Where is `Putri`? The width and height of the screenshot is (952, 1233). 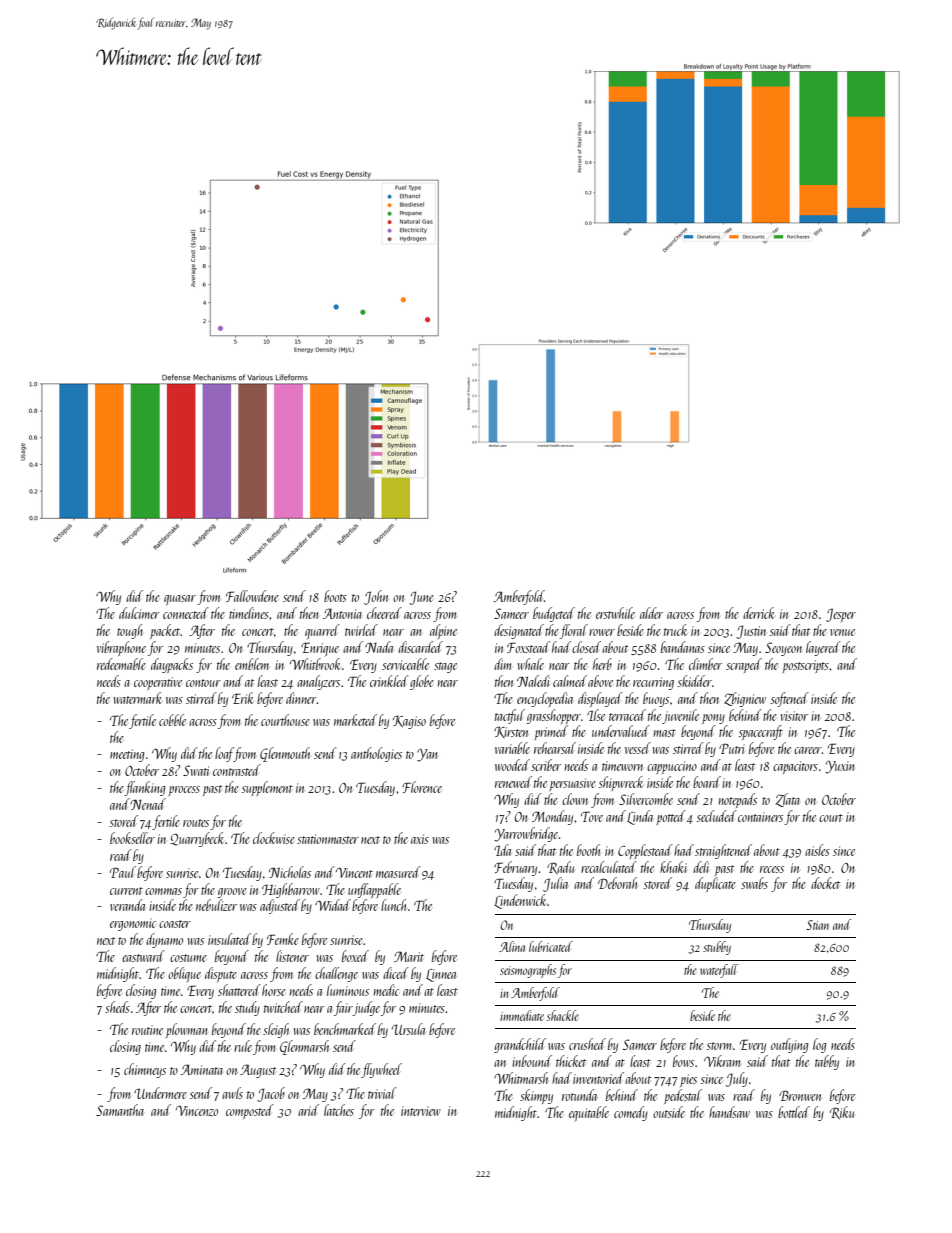
Putri is located at coordinates (732, 748).
